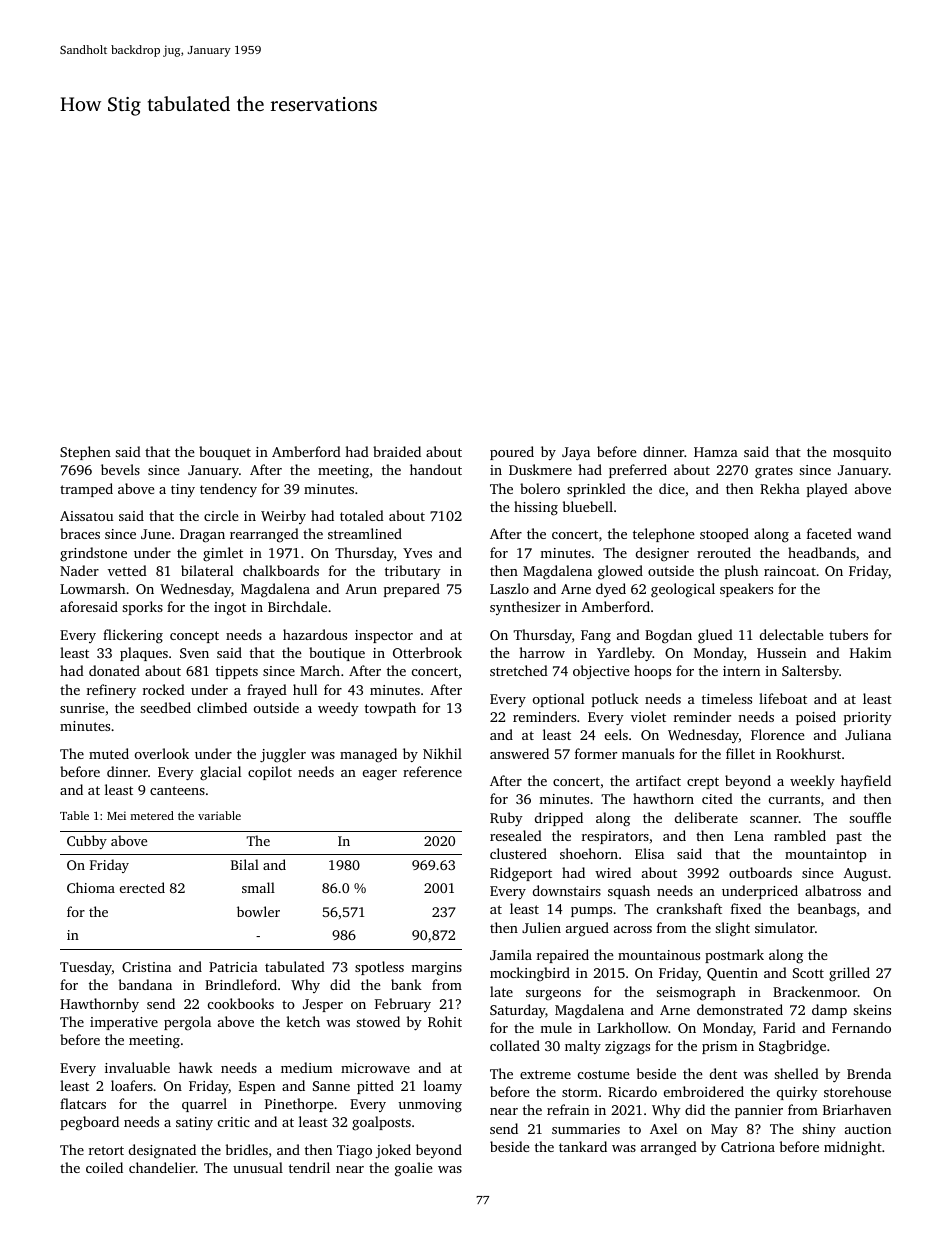 This screenshot has height=1233, width=952. I want to click on outboards, so click(760, 872).
